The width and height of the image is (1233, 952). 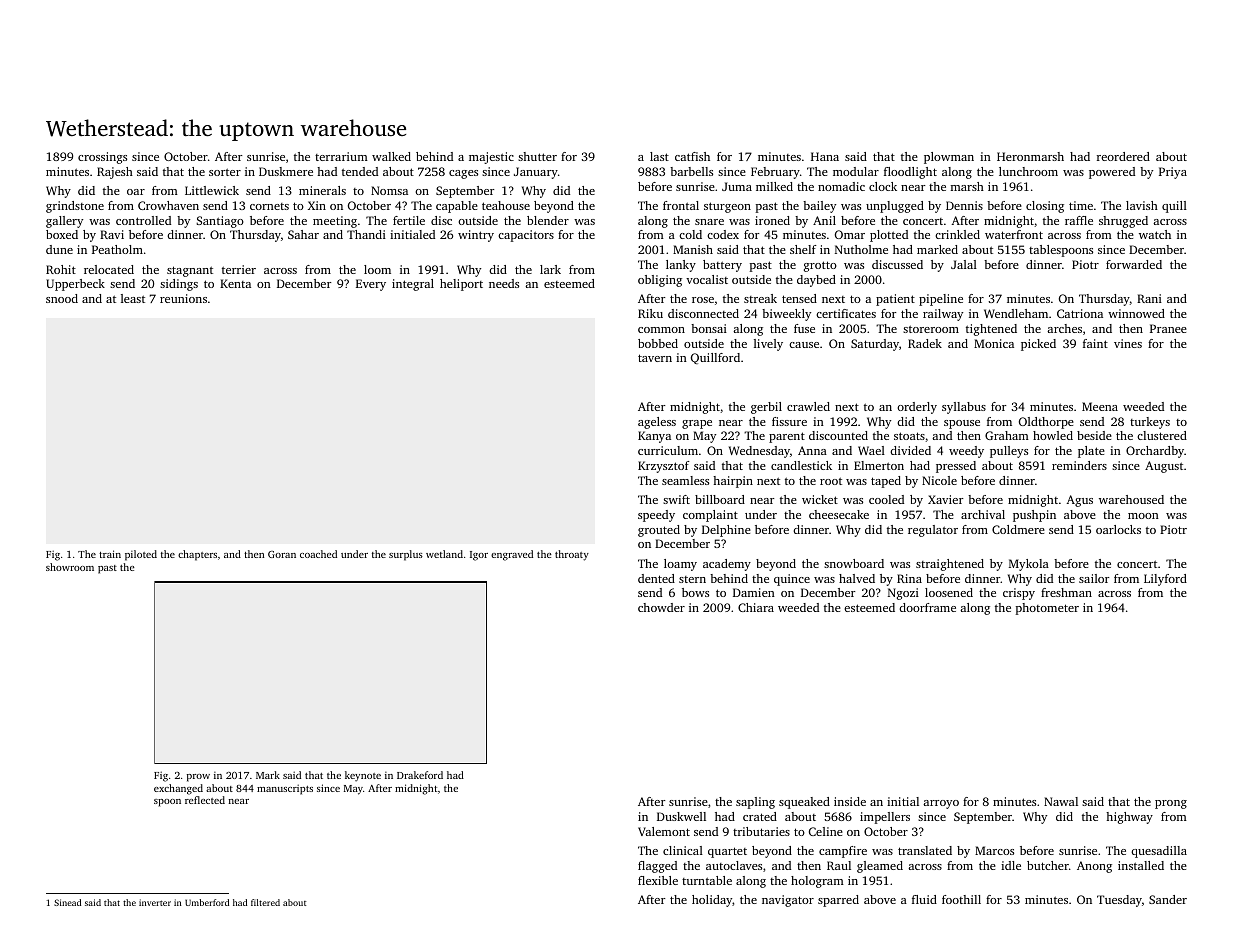 I want to click on Nawal, so click(x=1061, y=801).
